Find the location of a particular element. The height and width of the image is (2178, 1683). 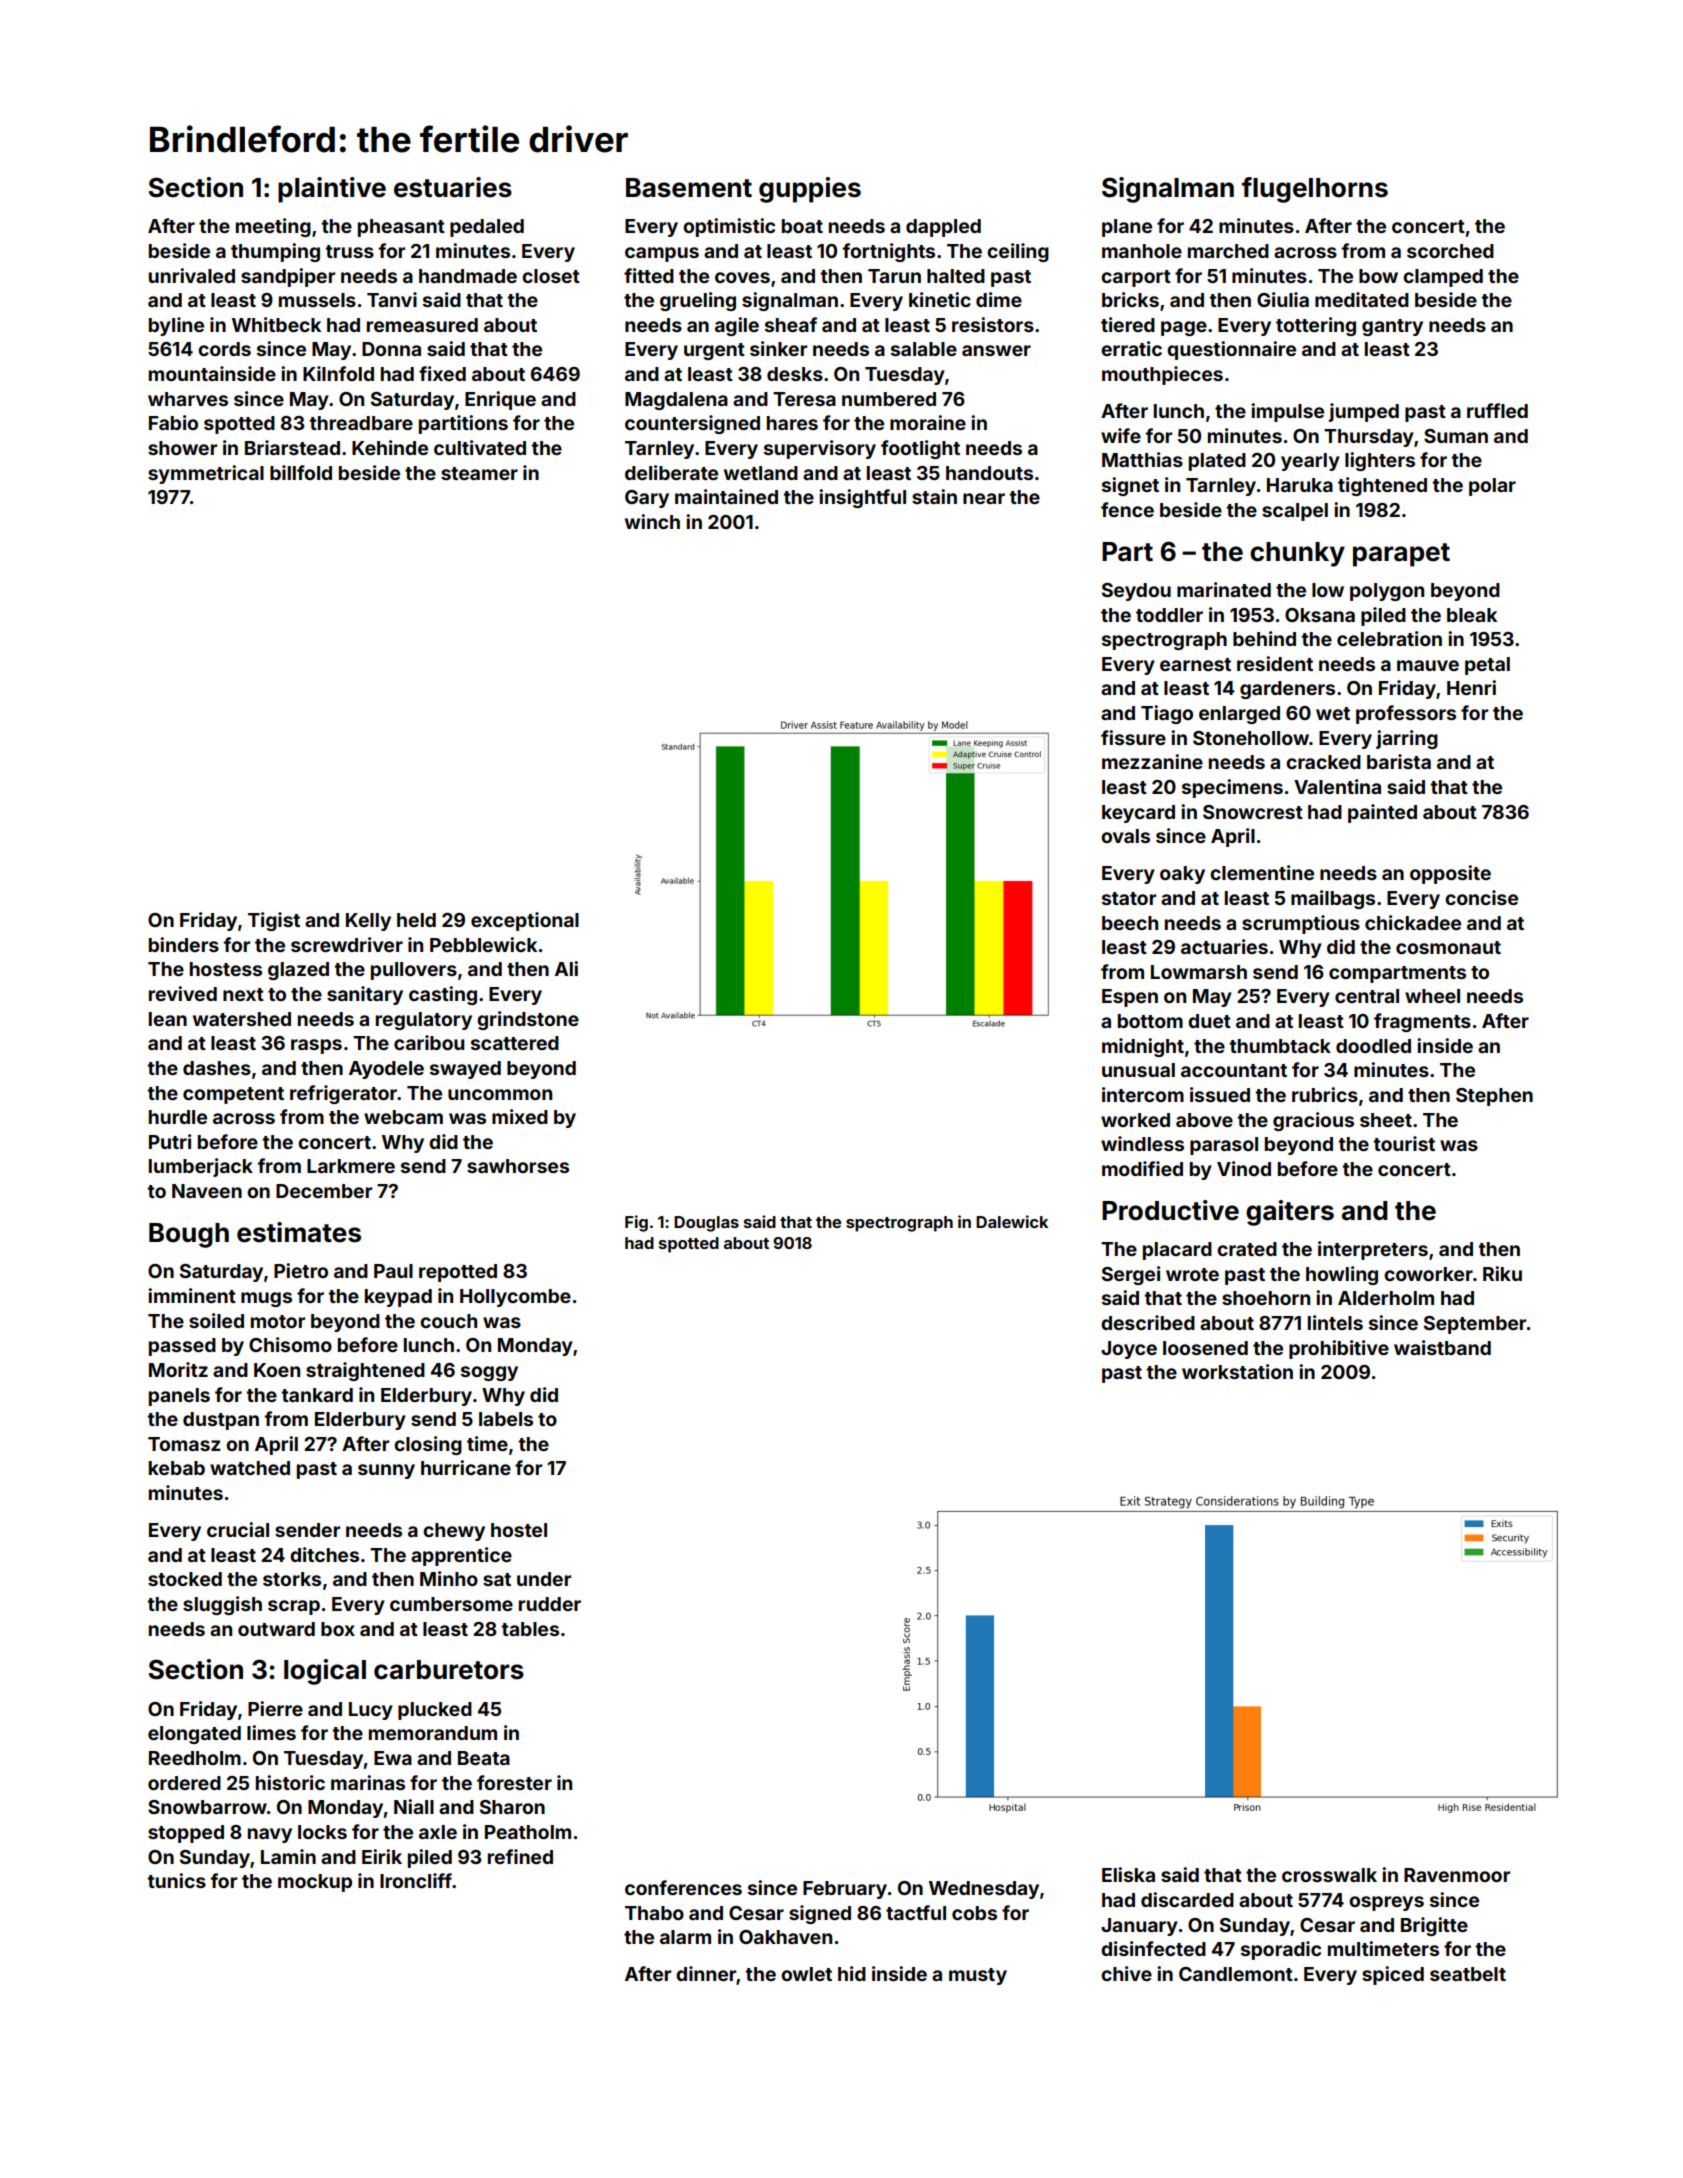

Suman is located at coordinates (1456, 436).
